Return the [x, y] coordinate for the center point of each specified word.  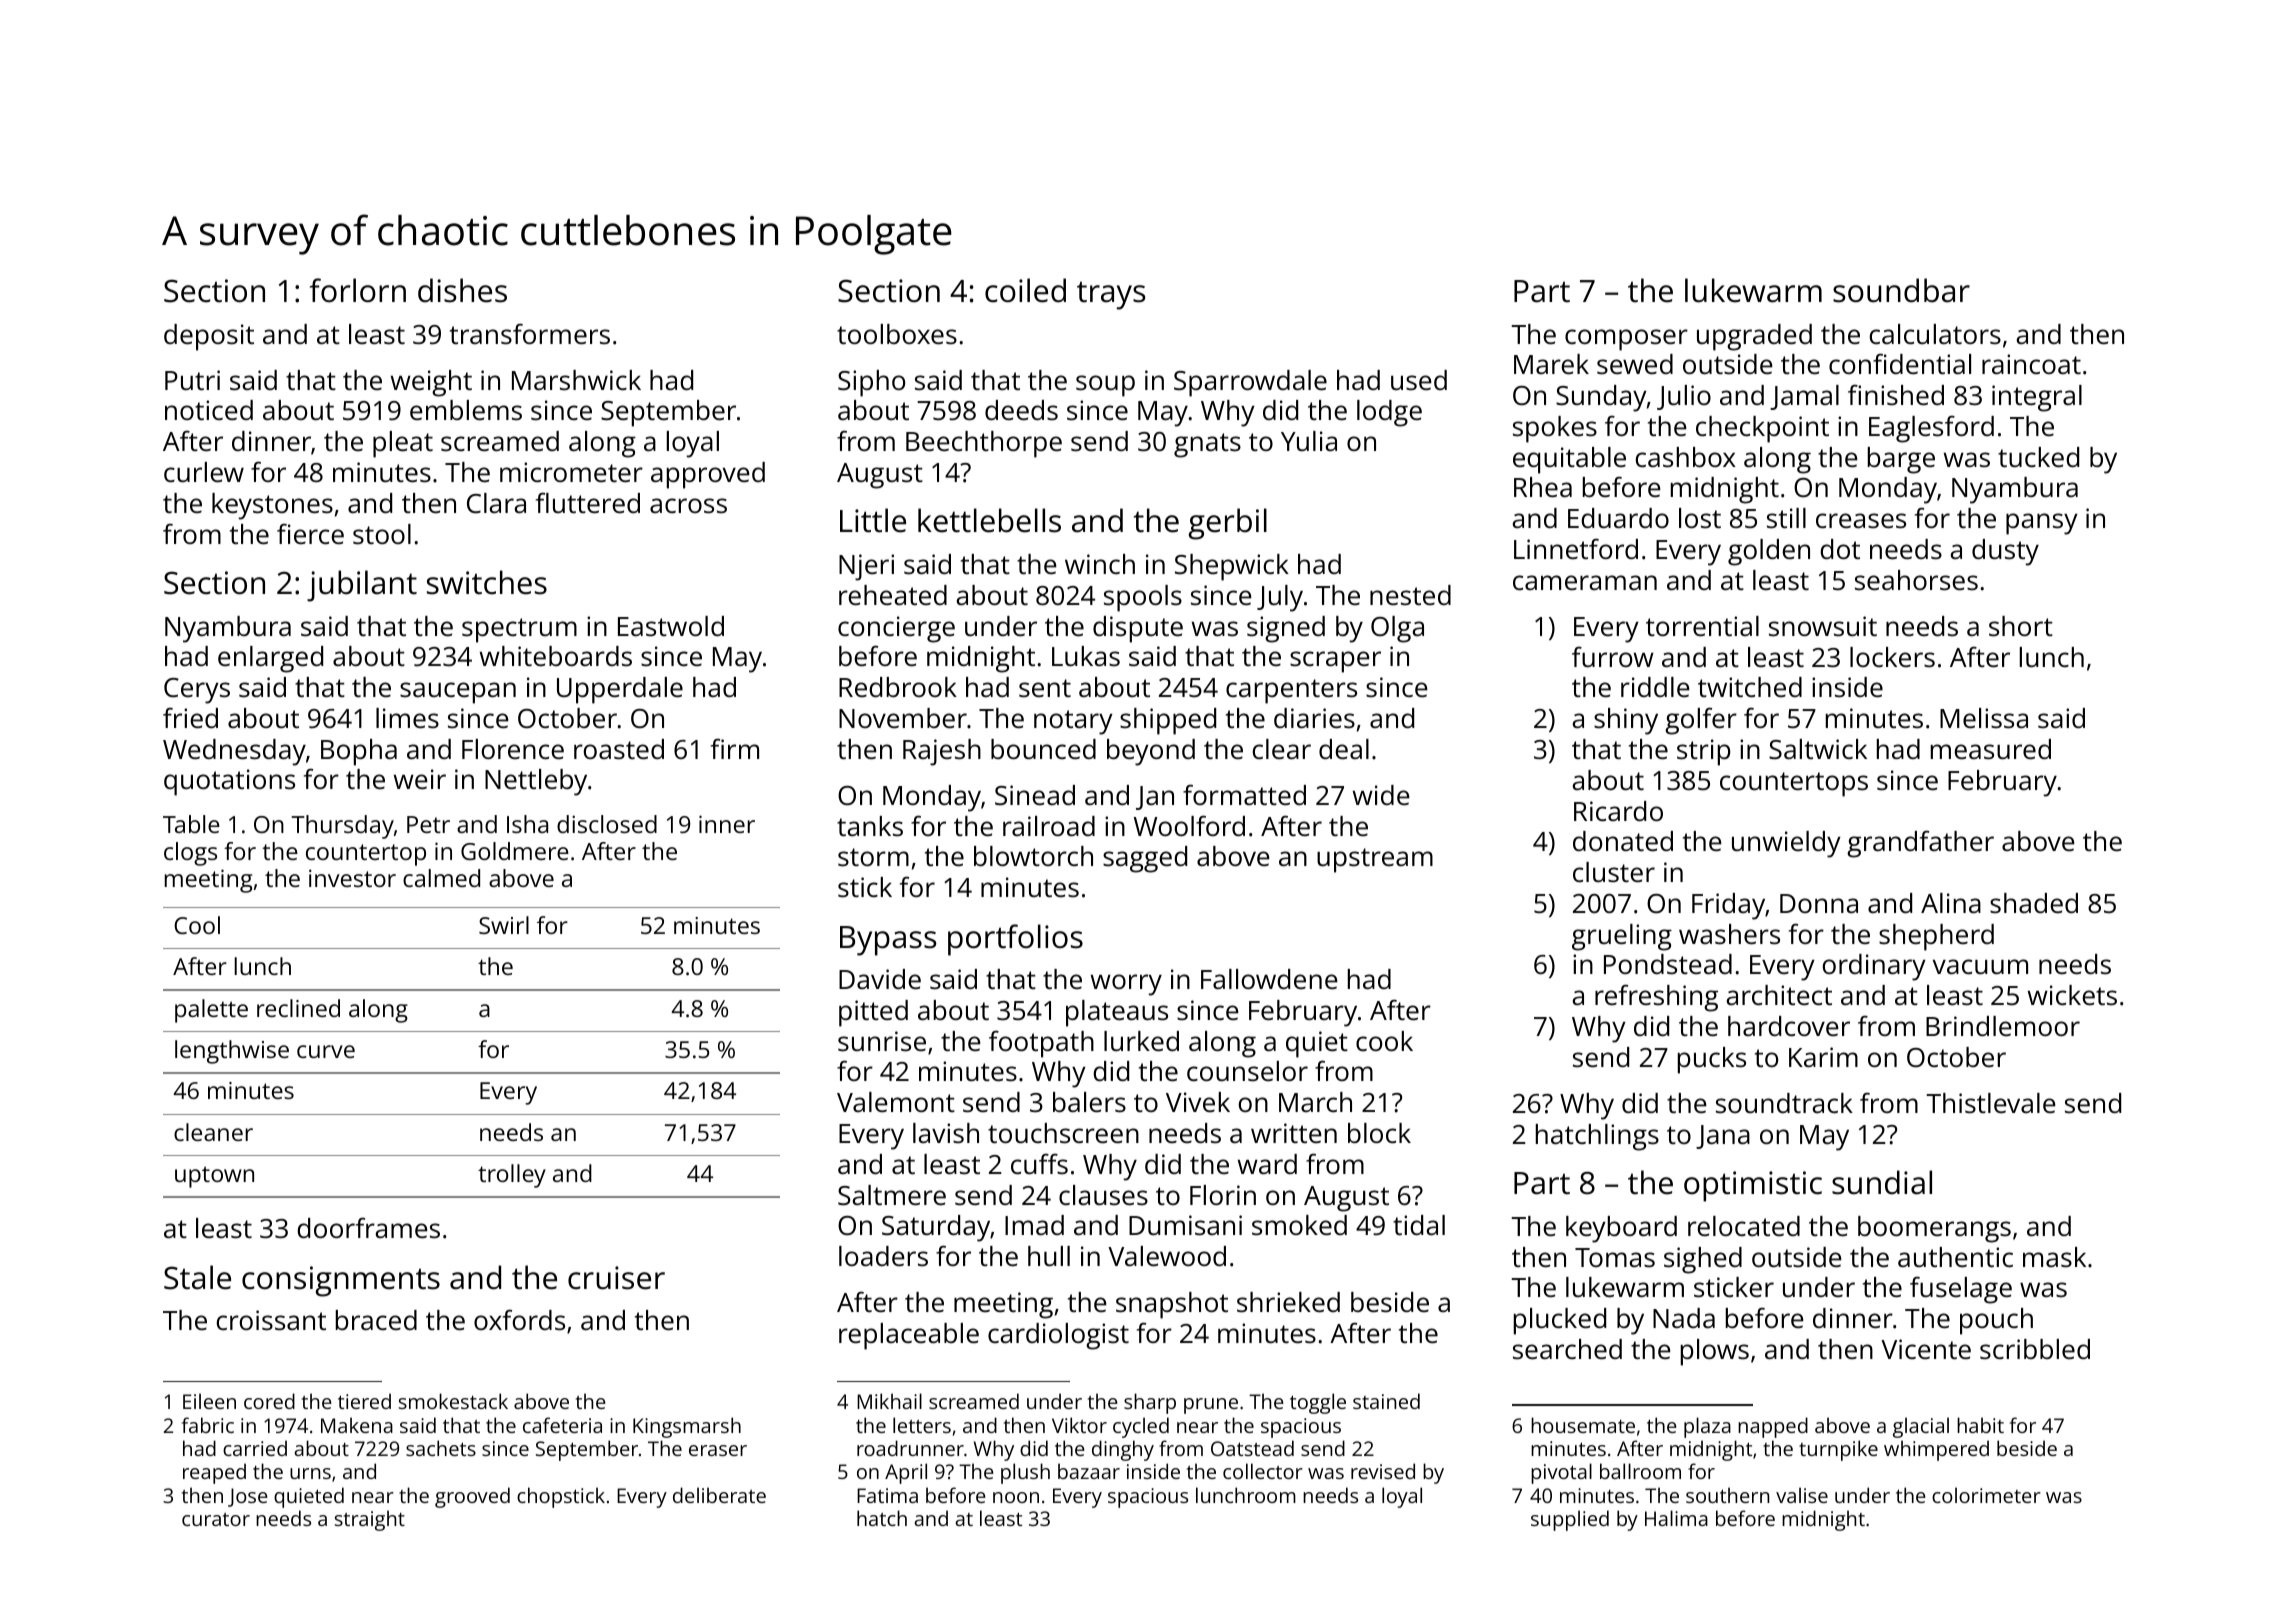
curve [326, 1051]
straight [370, 1520]
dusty [2005, 552]
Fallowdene [1269, 979]
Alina [1951, 903]
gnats [1207, 445]
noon [1016, 1497]
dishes [462, 290]
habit [1980, 1425]
